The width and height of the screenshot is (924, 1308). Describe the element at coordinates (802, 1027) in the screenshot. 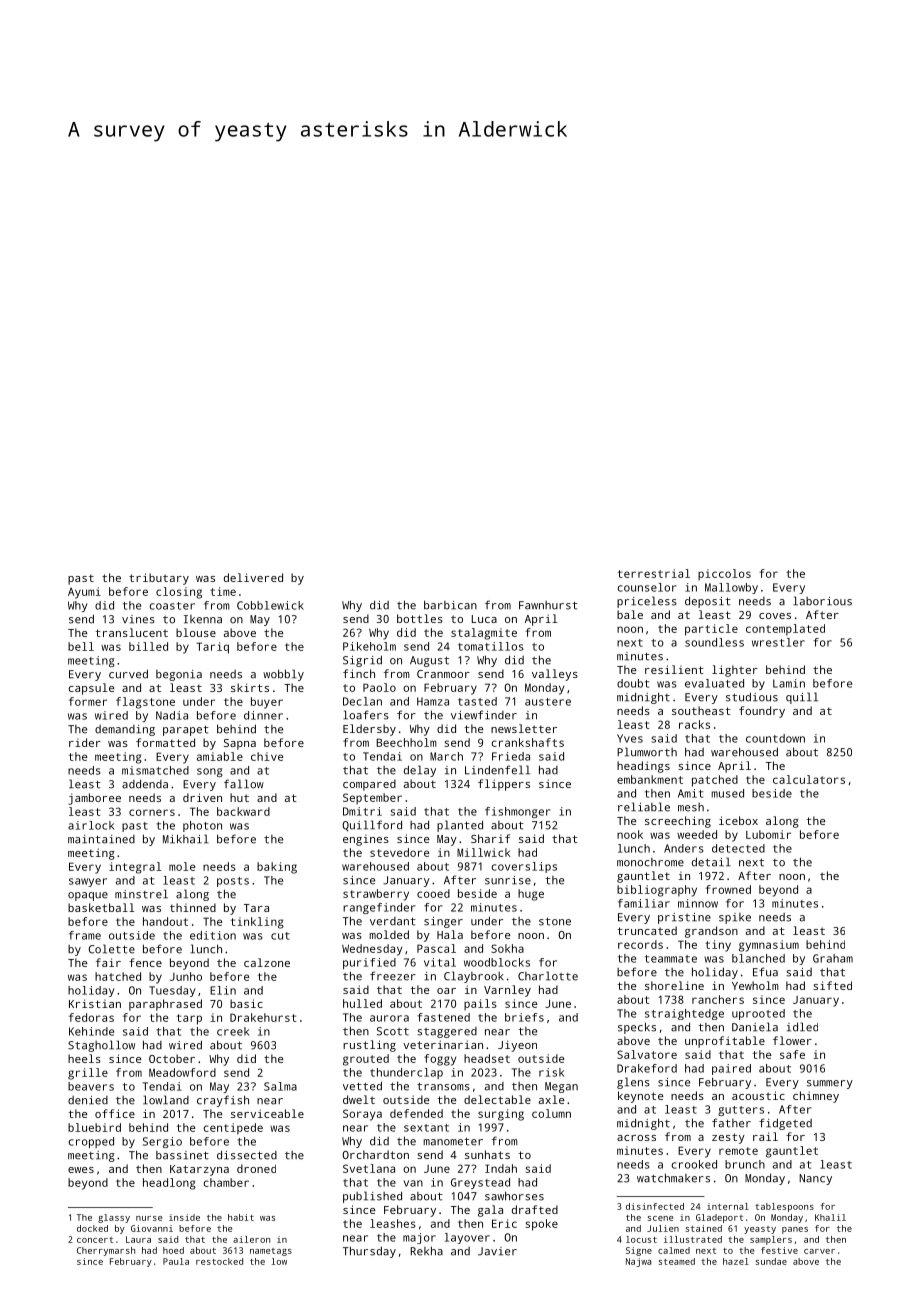

I see `idled` at that location.
